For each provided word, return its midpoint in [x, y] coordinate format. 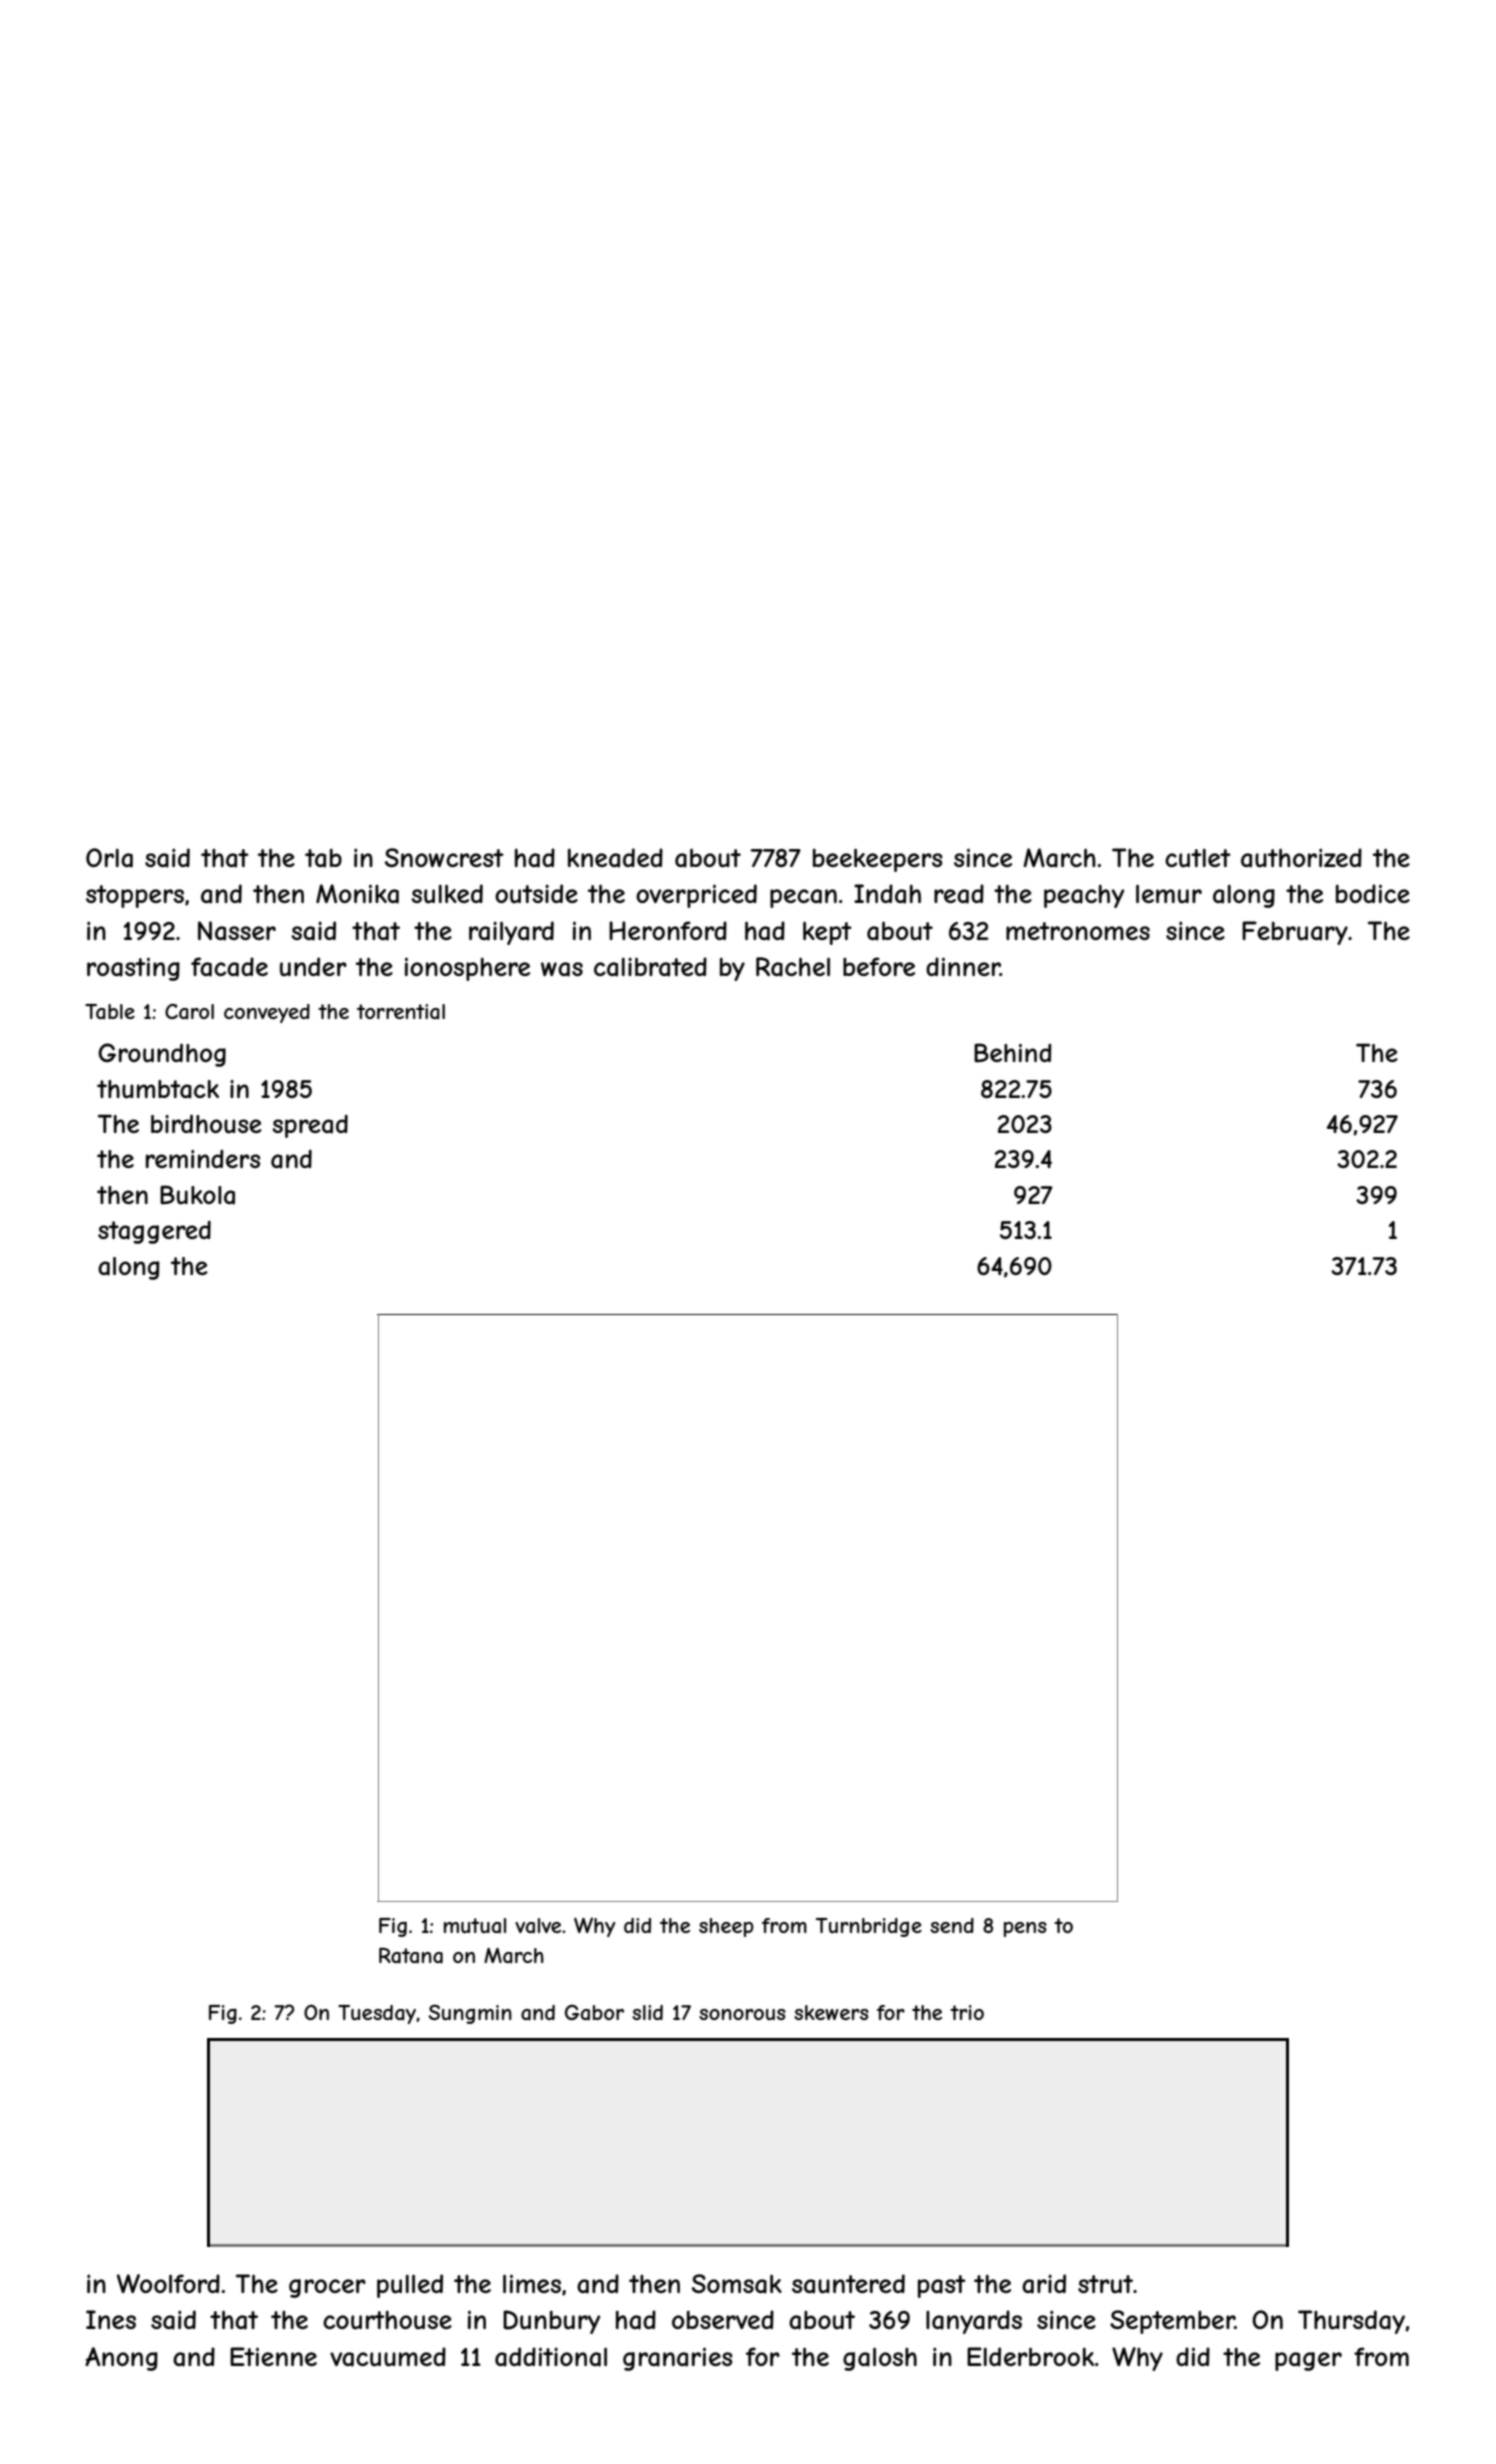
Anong [121, 2359]
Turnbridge [869, 1927]
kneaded [615, 858]
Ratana [411, 1955]
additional [551, 2357]
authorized [1301, 858]
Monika [357, 894]
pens [1025, 1929]
